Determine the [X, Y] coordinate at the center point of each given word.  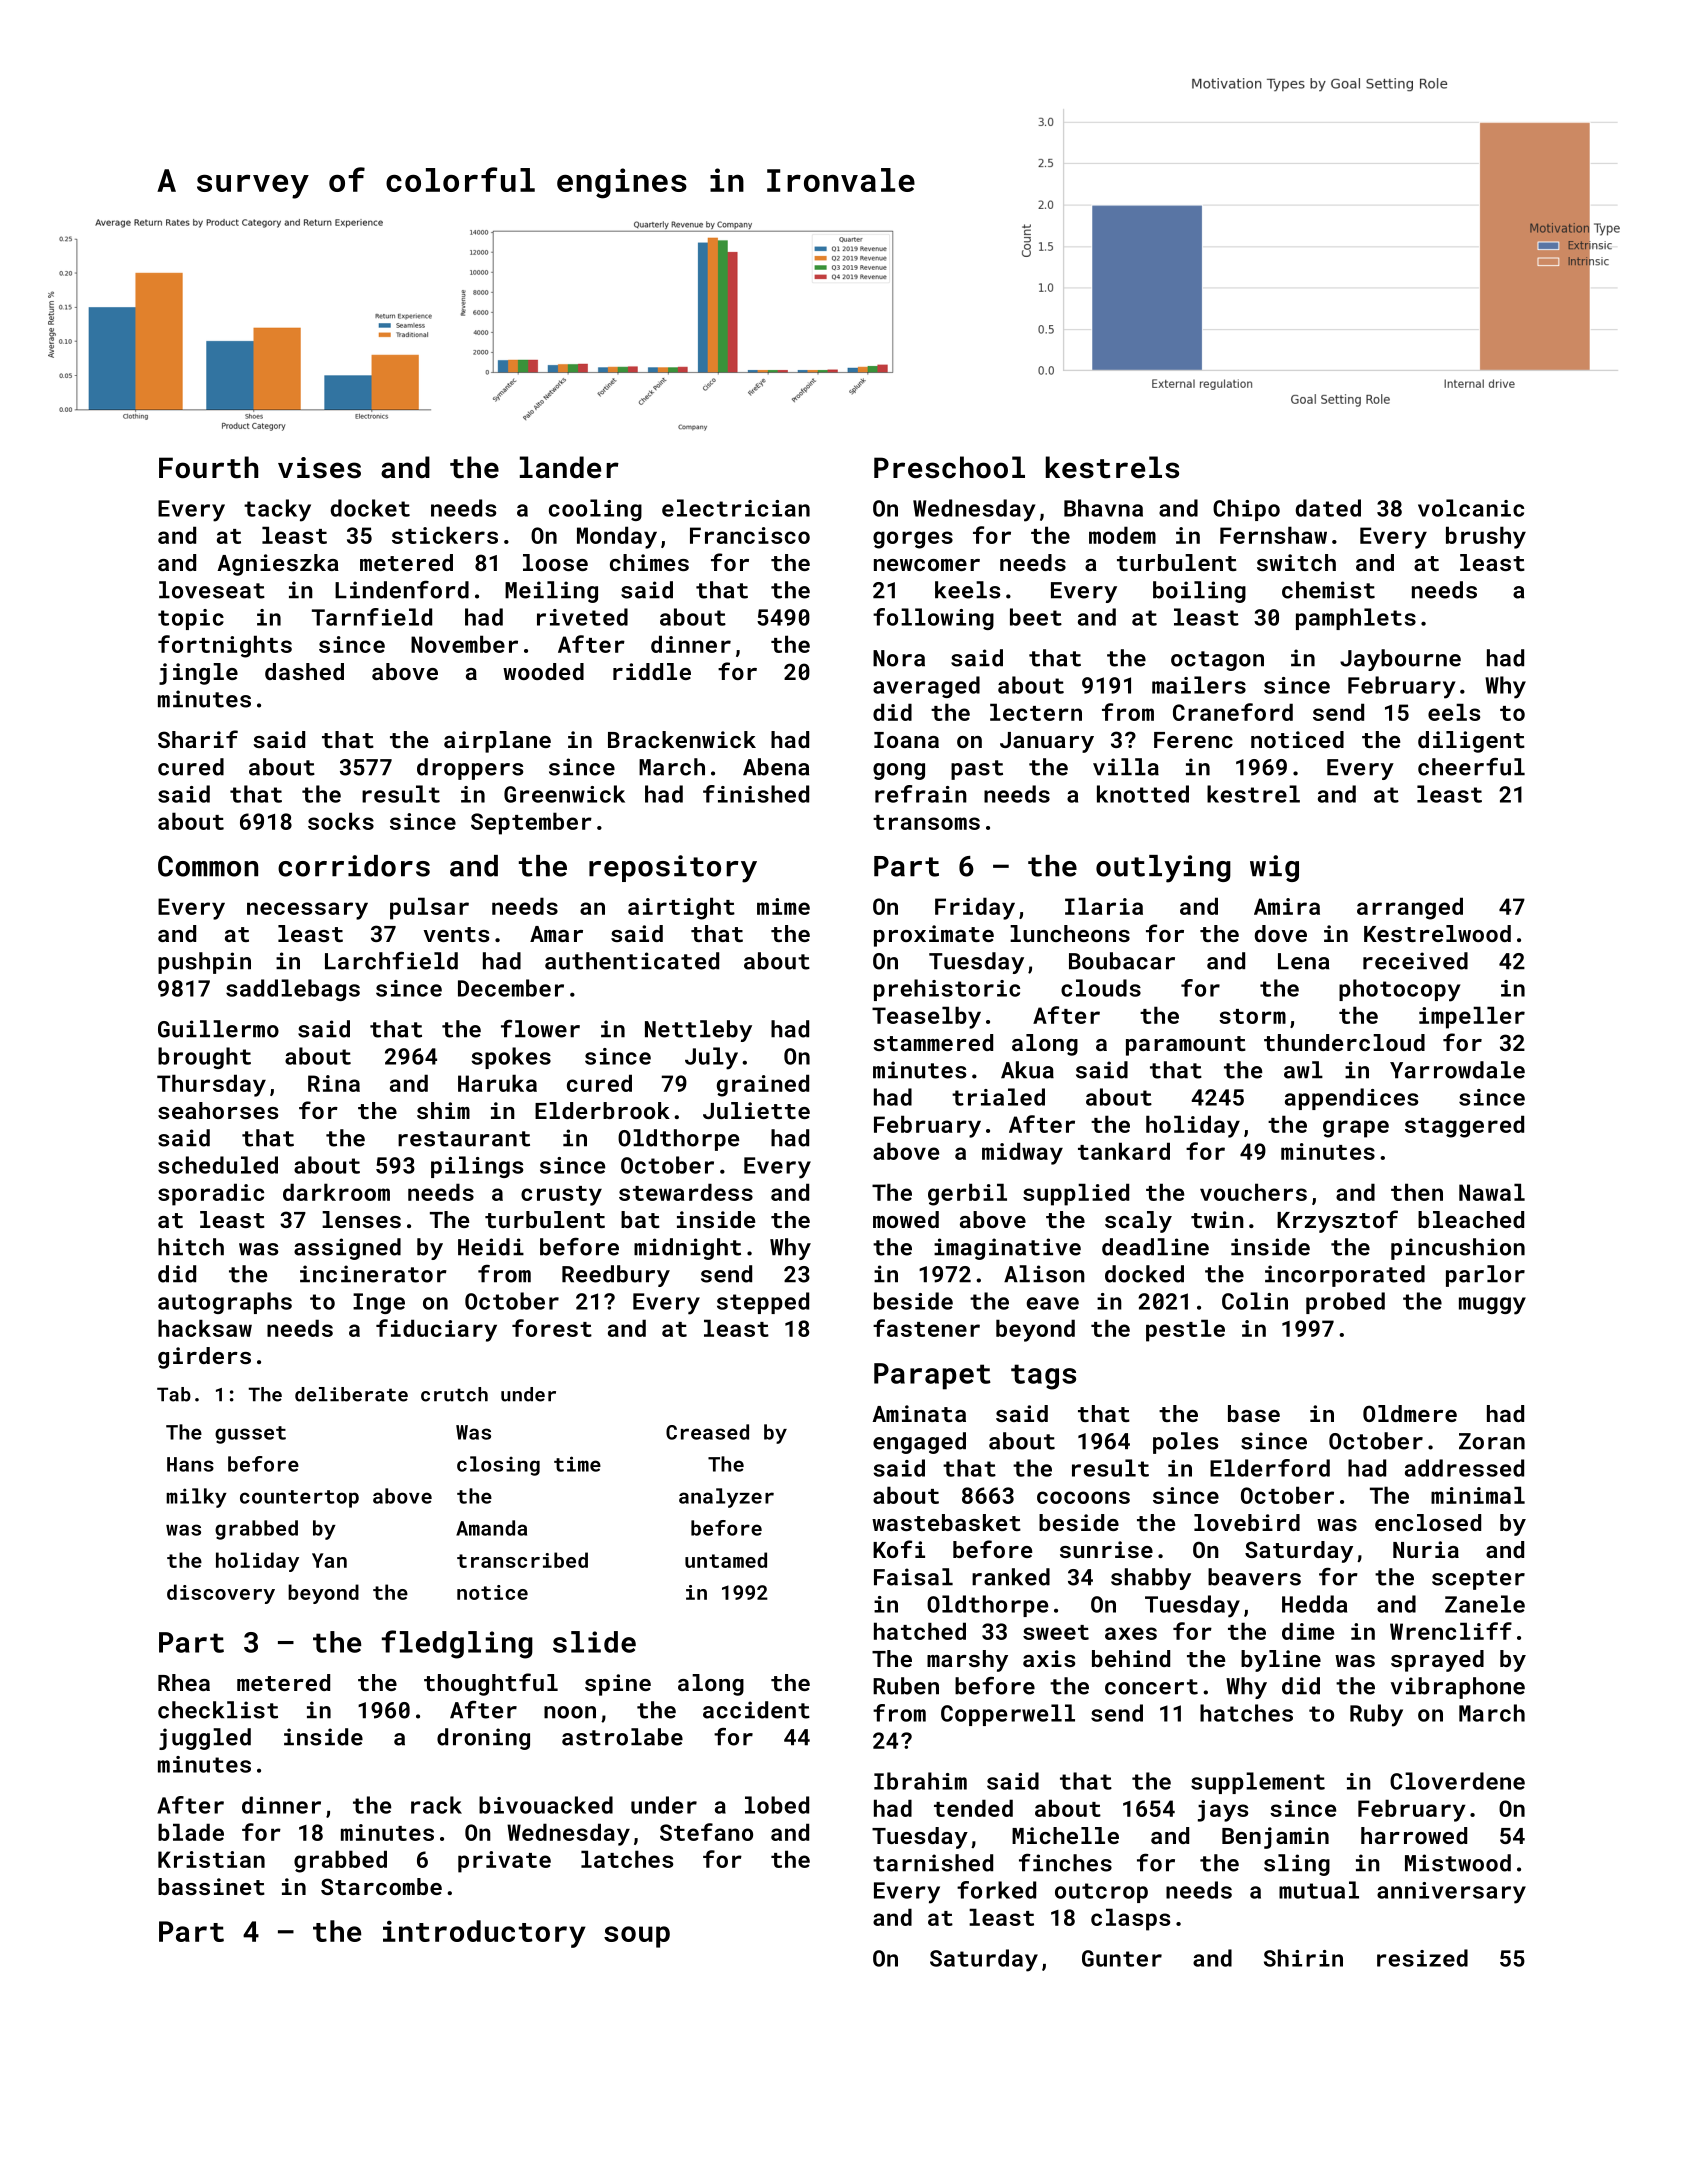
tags [1043, 1377]
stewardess [686, 1192]
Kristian [211, 1859]
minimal [1478, 1495]
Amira [1287, 906]
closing [498, 1466]
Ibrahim [920, 1781]
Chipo [1246, 510]
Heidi [491, 1247]
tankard [1124, 1151]
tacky [277, 510]
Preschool [949, 467]
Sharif [198, 739]
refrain [921, 794]
